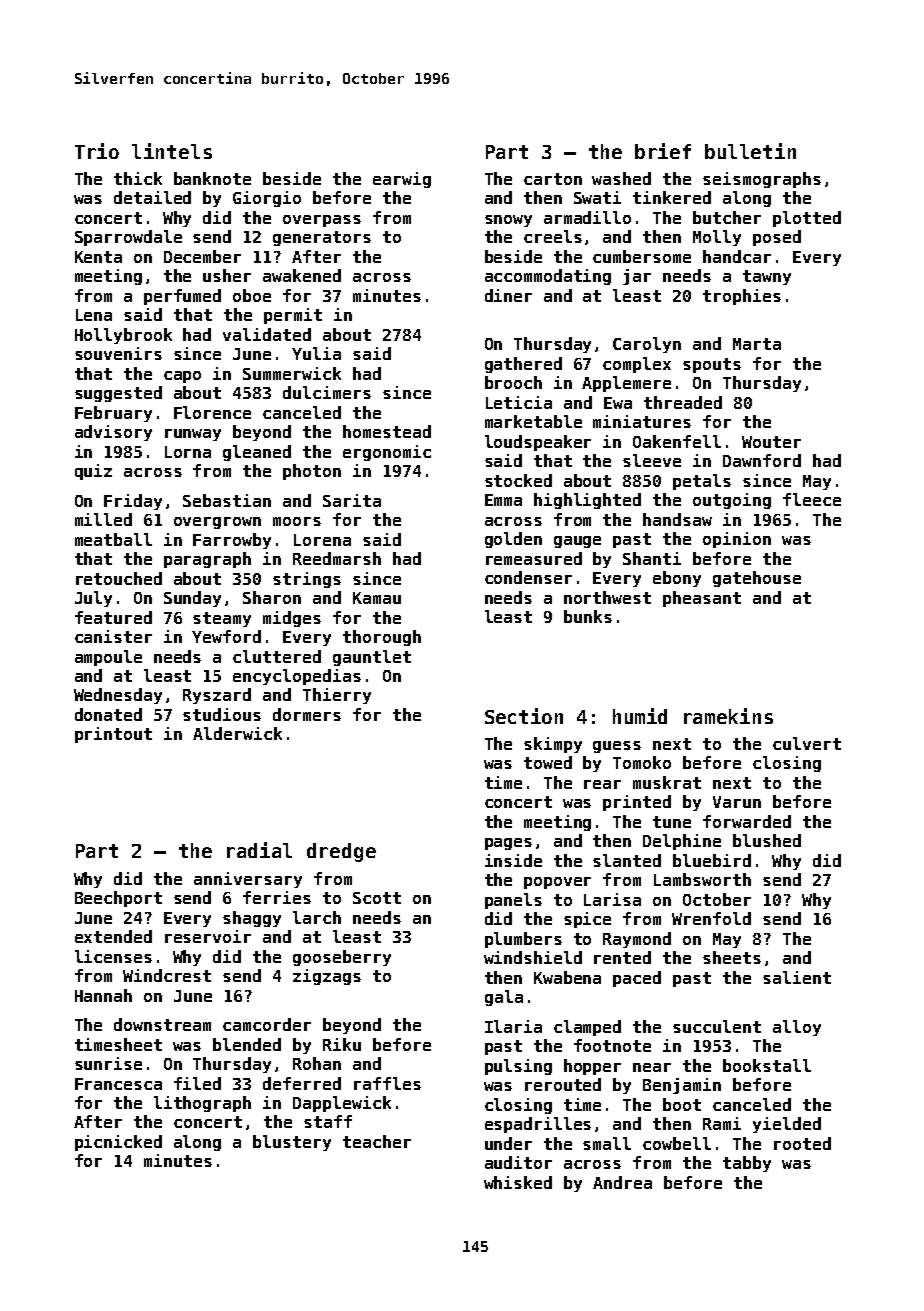 The image size is (924, 1311). What do you see at coordinates (807, 743) in the image?
I see `culvert` at bounding box center [807, 743].
